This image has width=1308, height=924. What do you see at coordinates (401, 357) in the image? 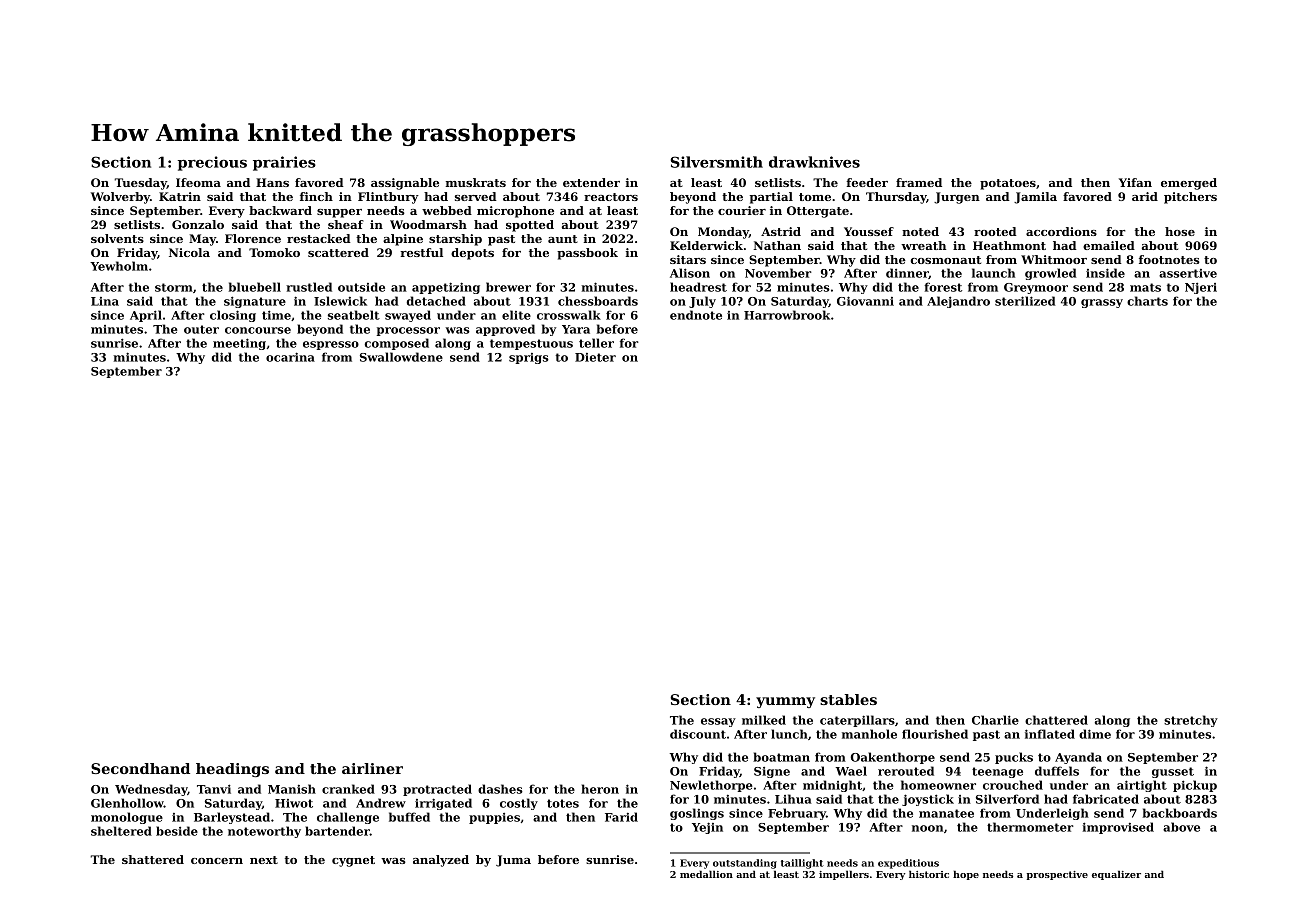
I see `Swallowdene` at bounding box center [401, 357].
